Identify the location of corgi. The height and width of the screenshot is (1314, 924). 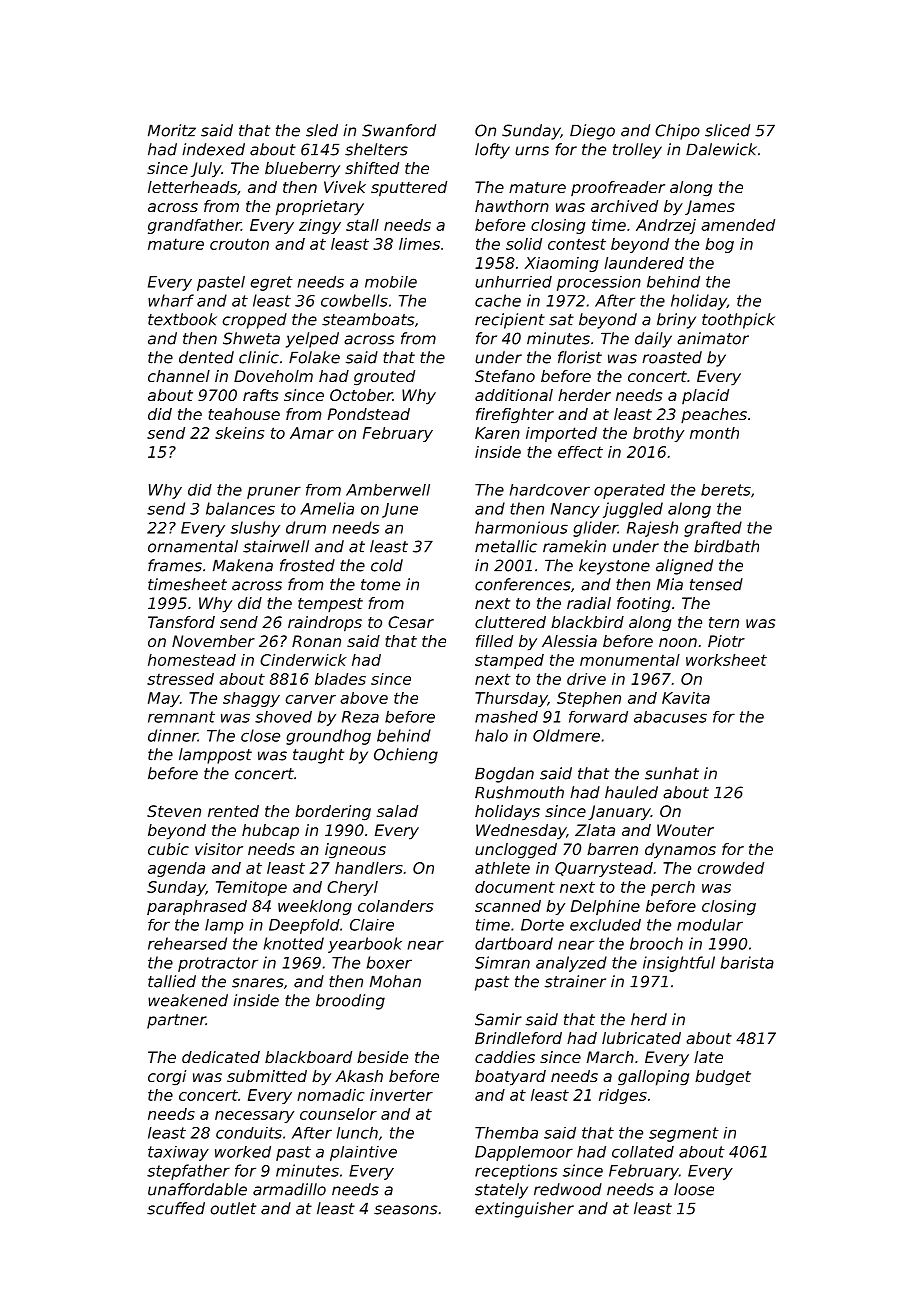
(167, 1078).
